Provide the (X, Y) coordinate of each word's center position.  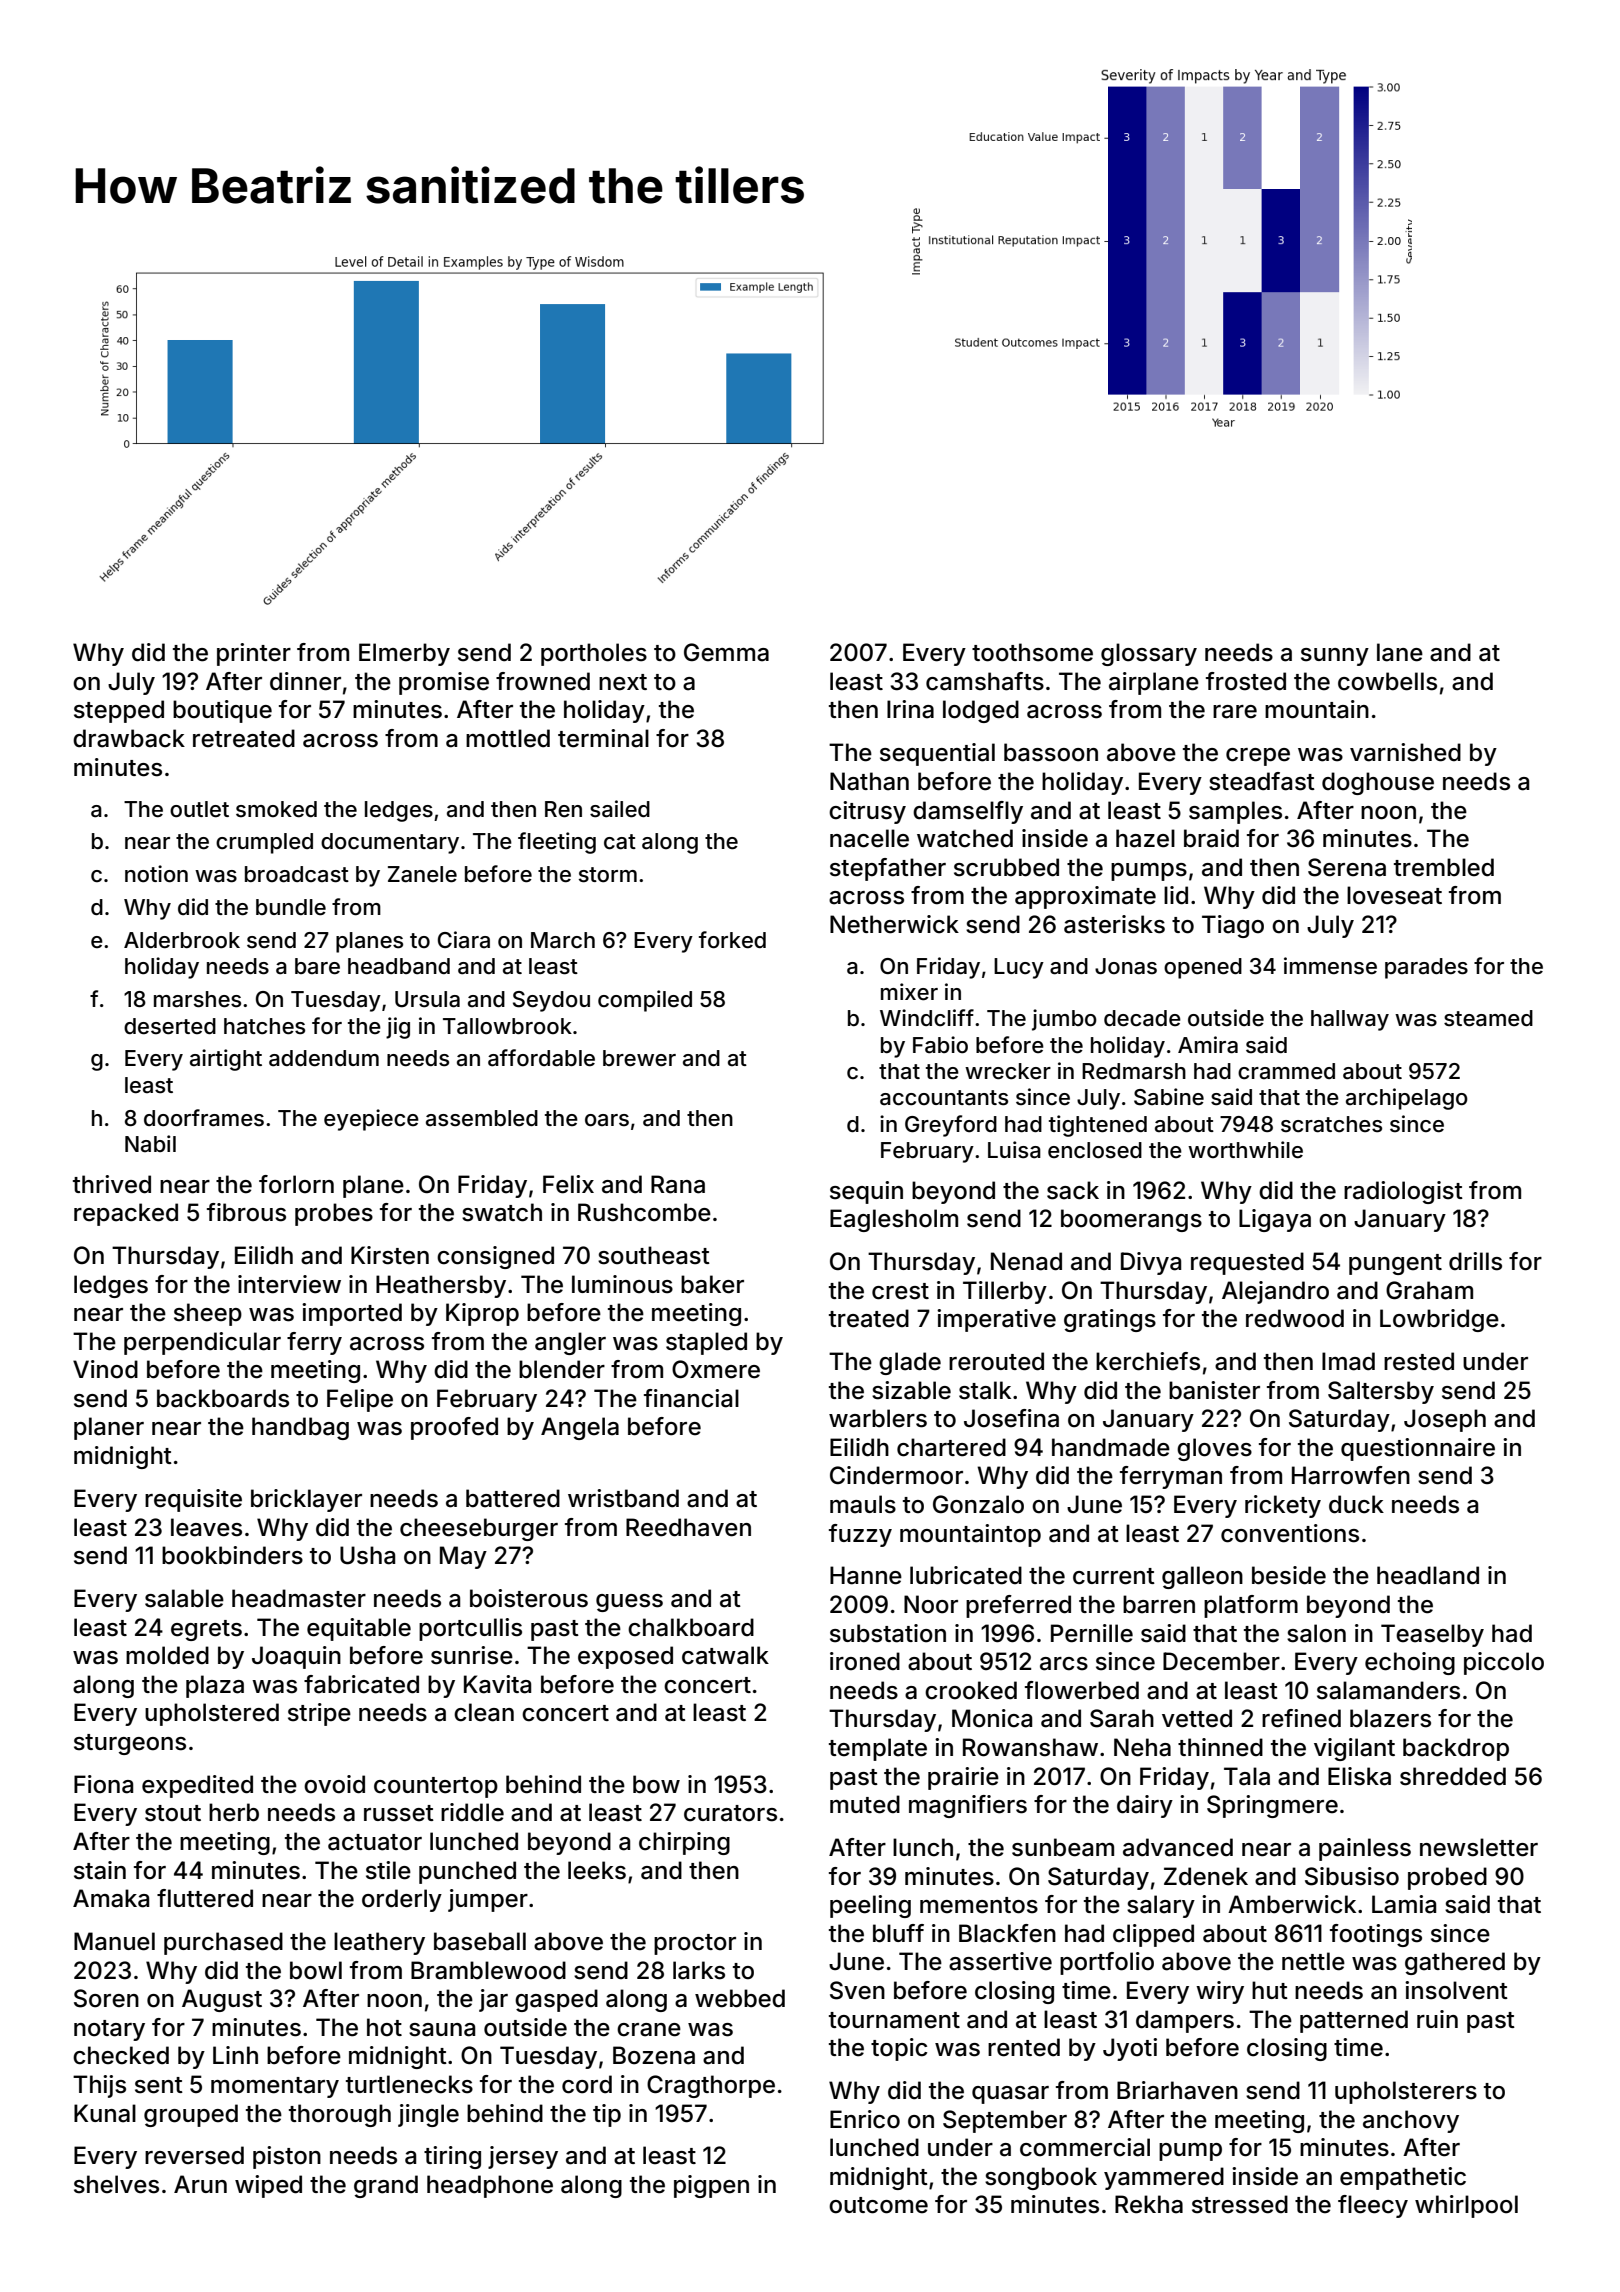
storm (608, 875)
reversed (194, 2155)
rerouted (996, 1361)
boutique (222, 711)
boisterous (529, 1598)
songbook (1041, 2178)
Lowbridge (1439, 1320)
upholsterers (1406, 2092)
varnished (1405, 752)
